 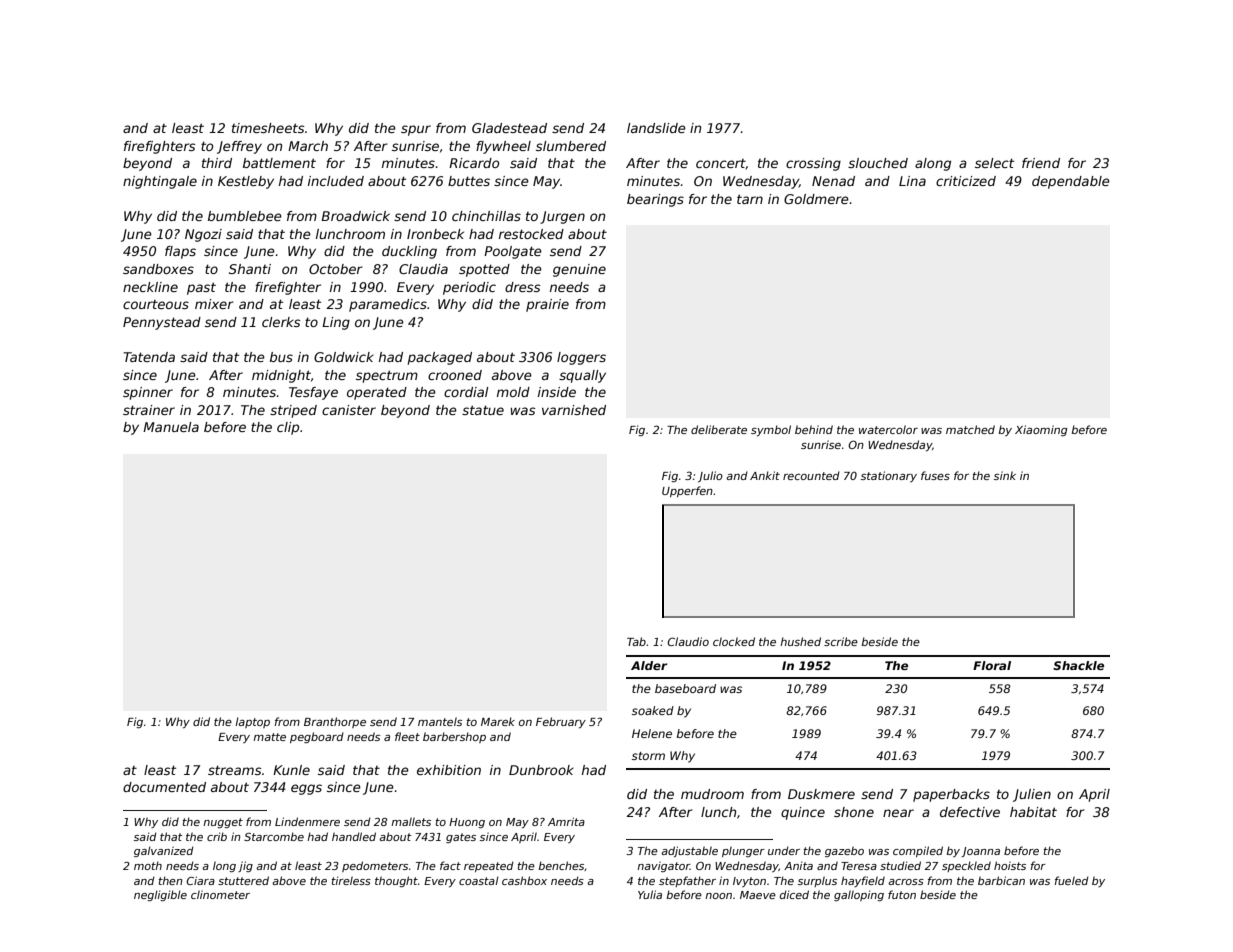 What do you see at coordinates (579, 270) in the page?
I see `genuine` at bounding box center [579, 270].
